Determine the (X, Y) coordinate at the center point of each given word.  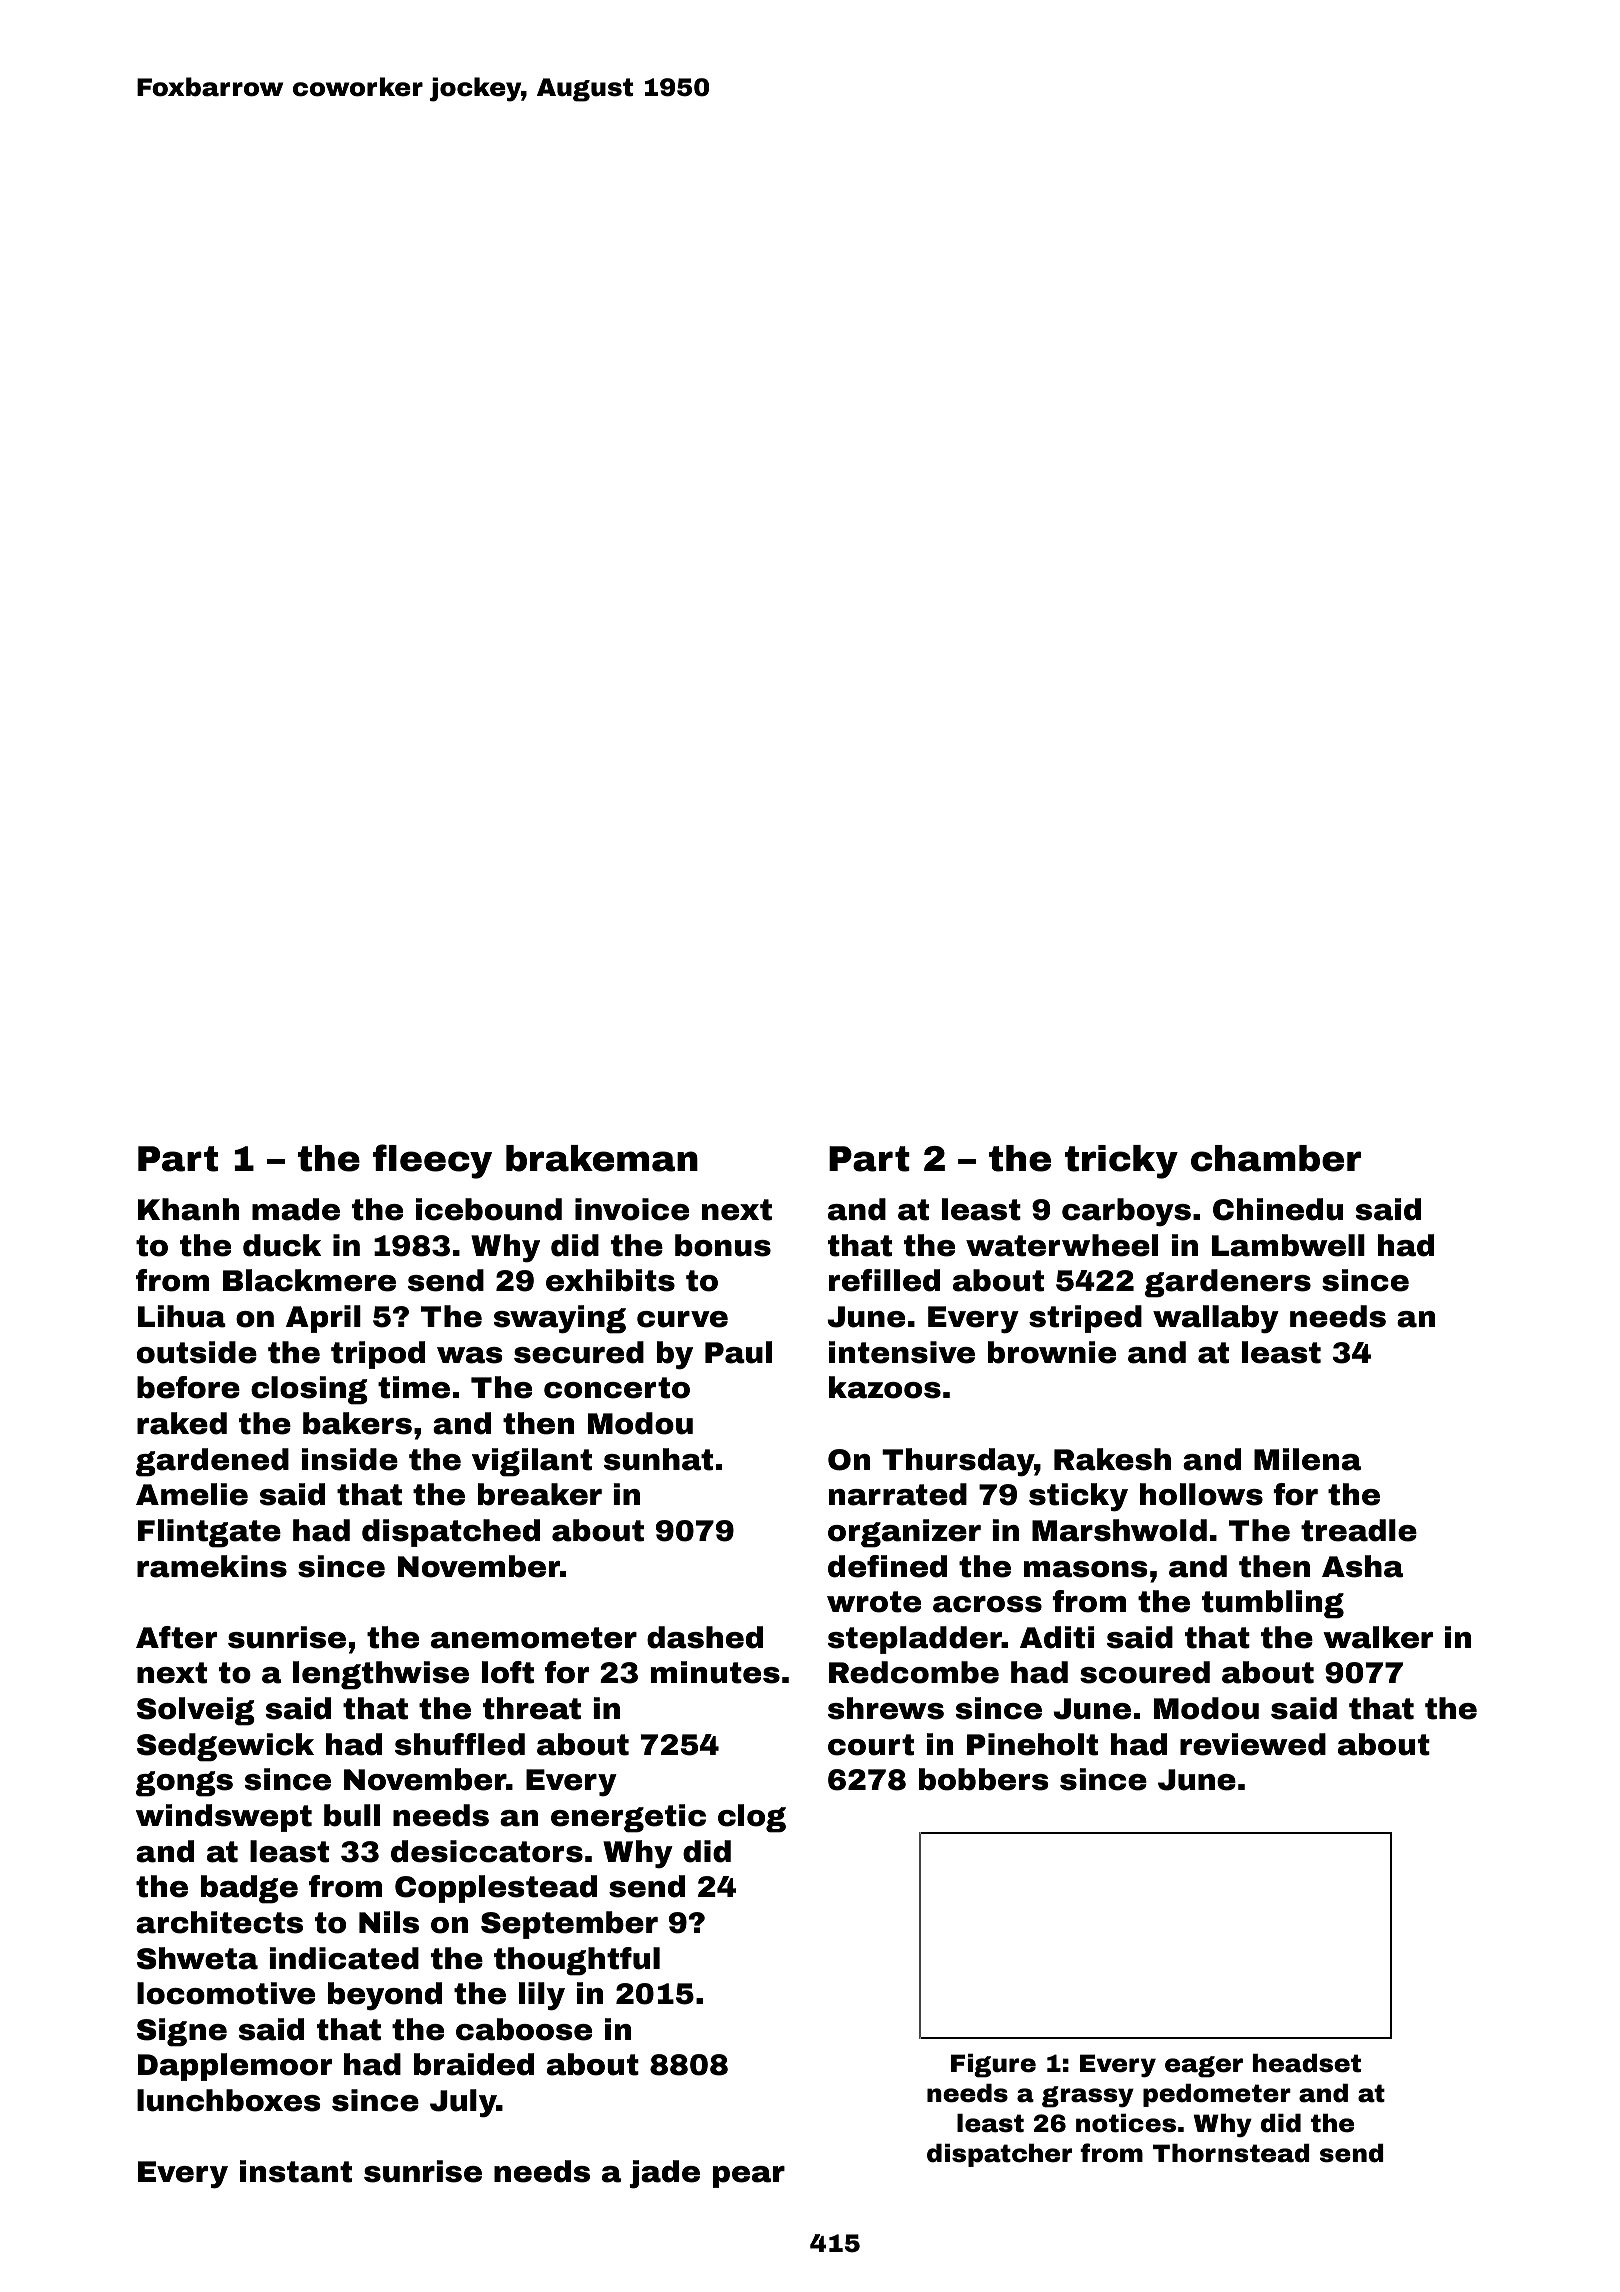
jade (665, 2174)
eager (1204, 2067)
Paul (738, 1352)
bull (352, 1815)
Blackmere (309, 1280)
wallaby (1216, 1319)
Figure (993, 2066)
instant (296, 2171)
